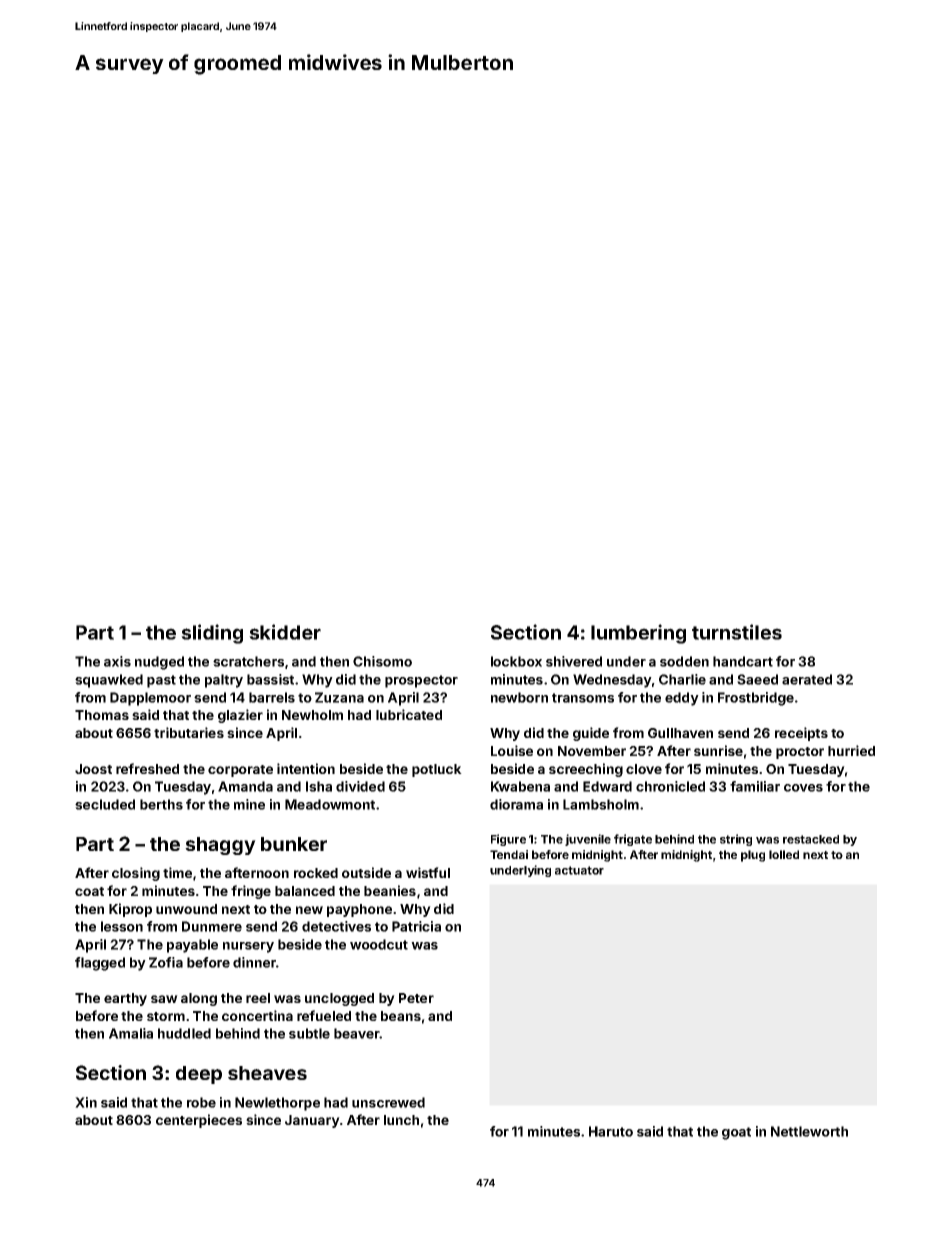 This page has height=1233, width=952. I want to click on coat, so click(89, 891).
